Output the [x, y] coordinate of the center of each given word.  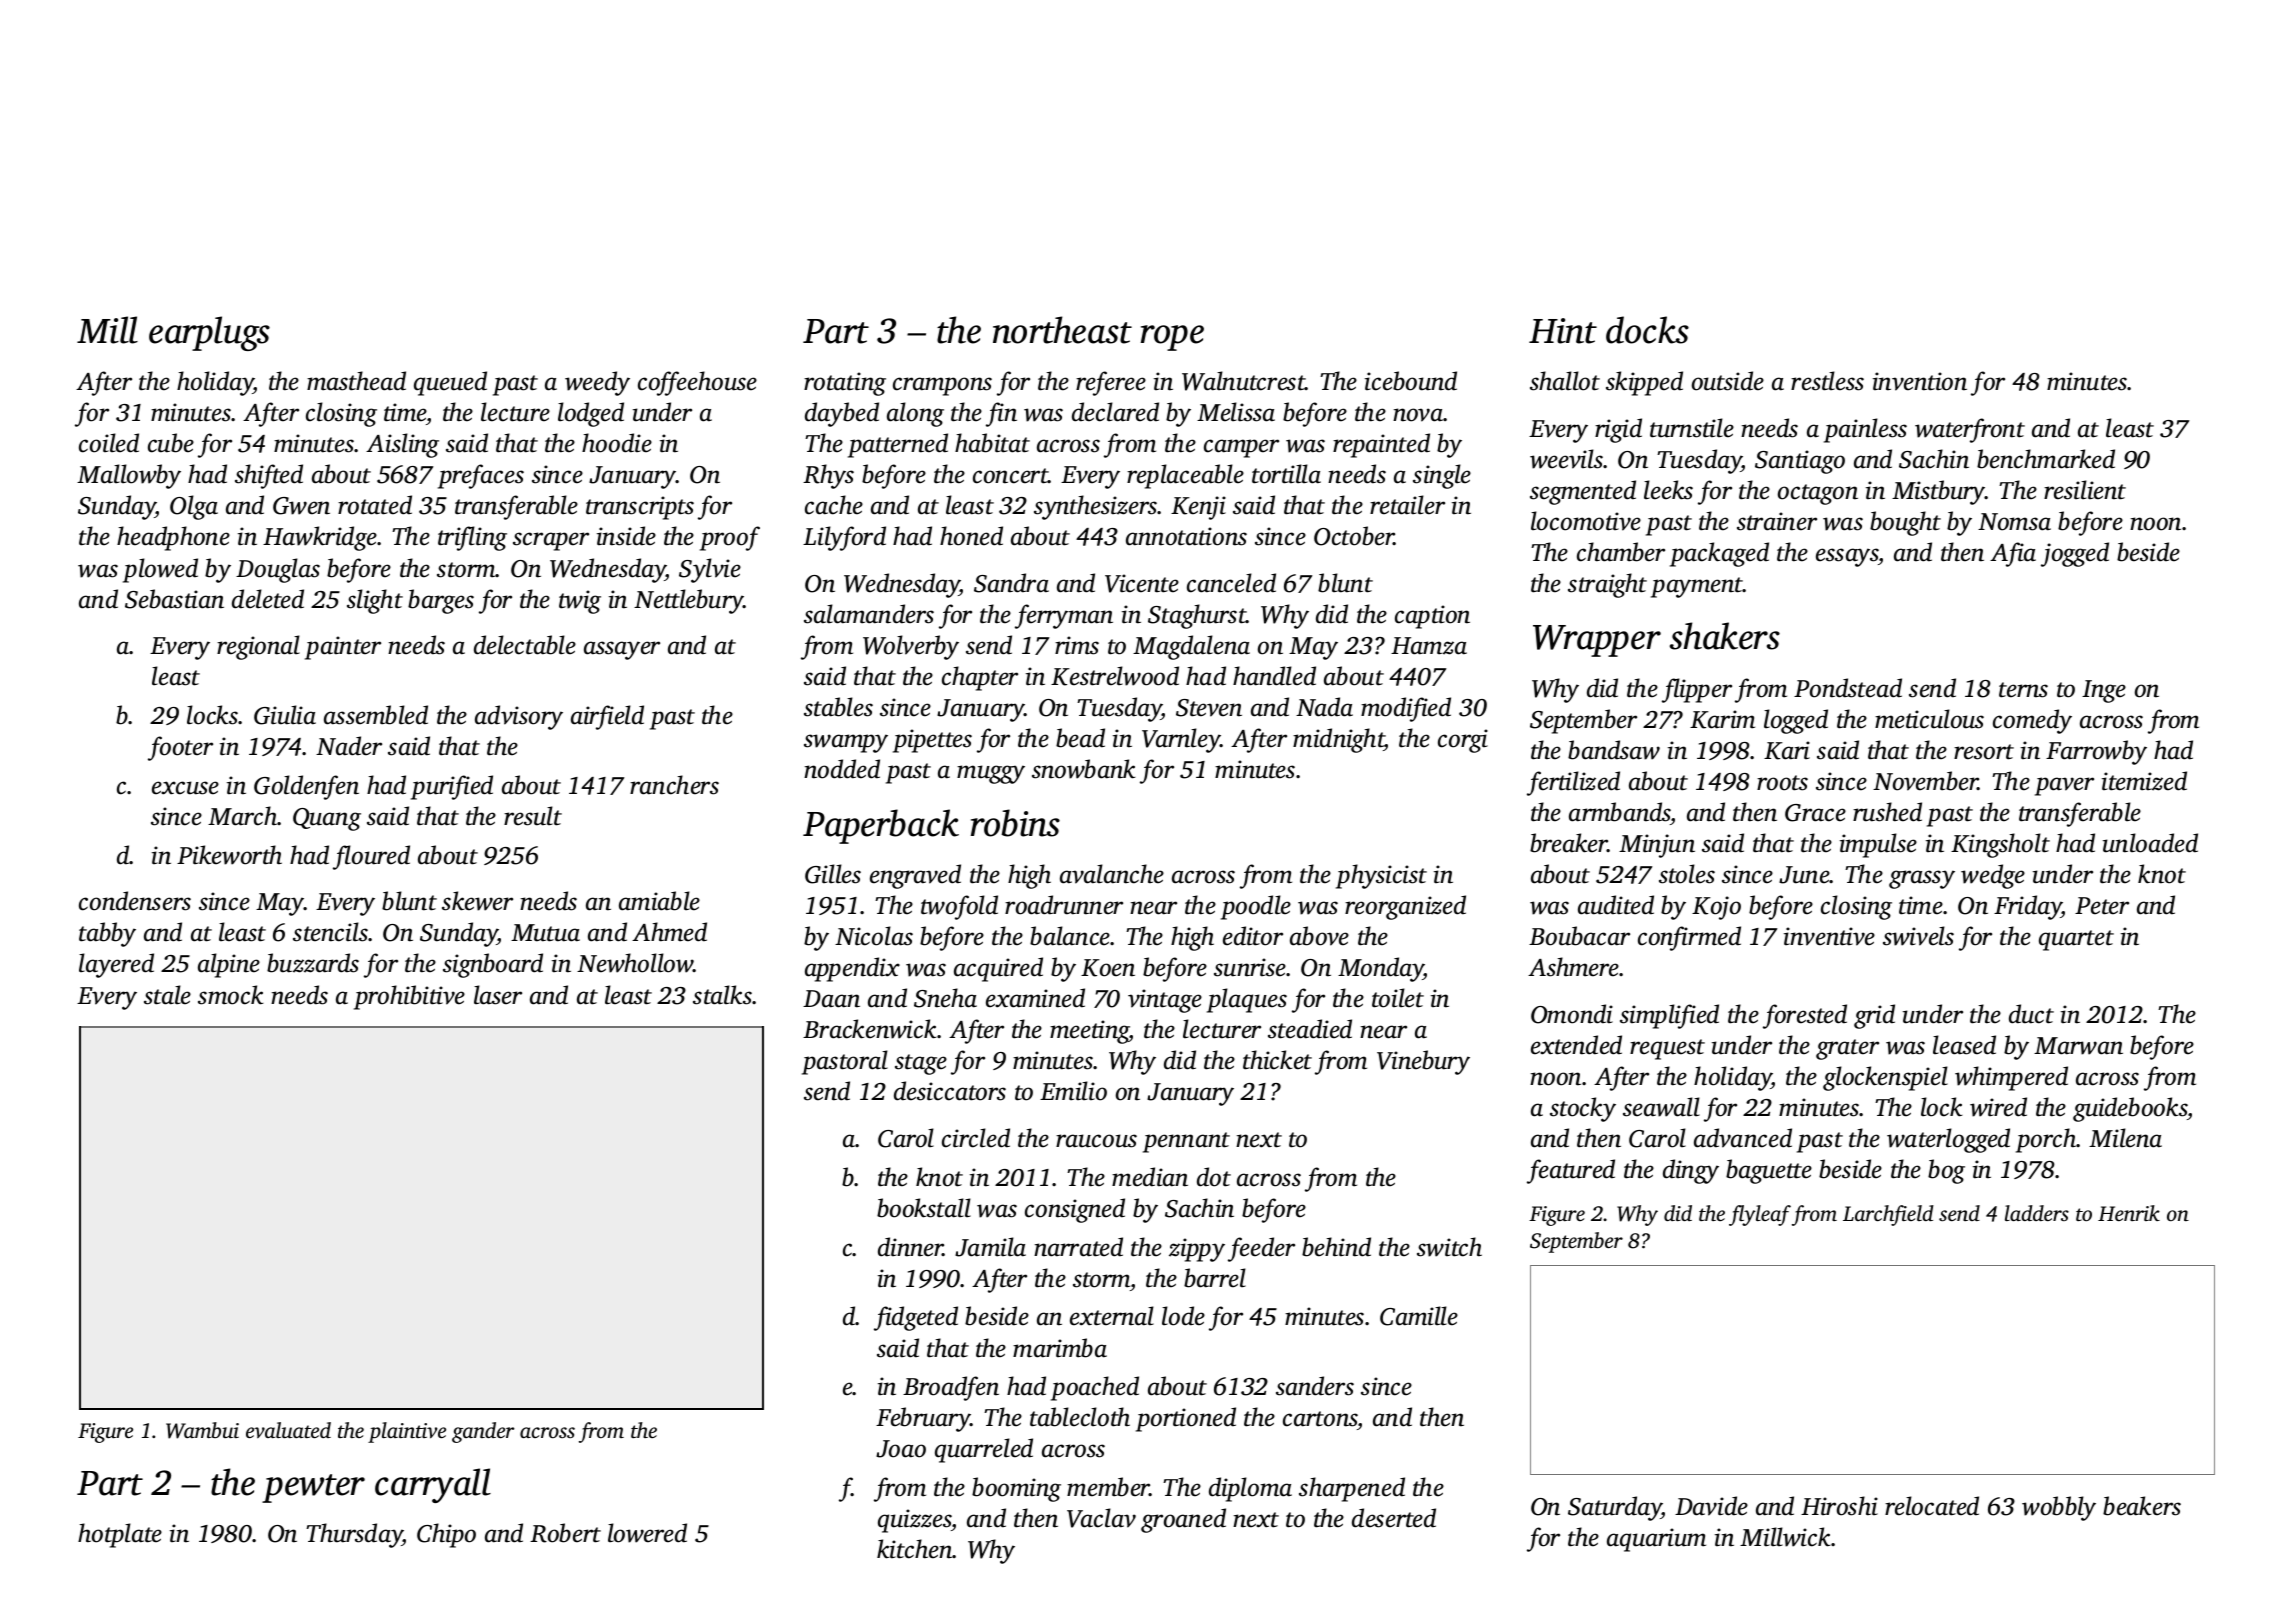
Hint [1563, 331]
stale [167, 995]
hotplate [120, 1535]
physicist [1381, 876]
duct [2031, 1014]
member [1108, 1487]
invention [1920, 381]
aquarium [1656, 1540]
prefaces [481, 476]
